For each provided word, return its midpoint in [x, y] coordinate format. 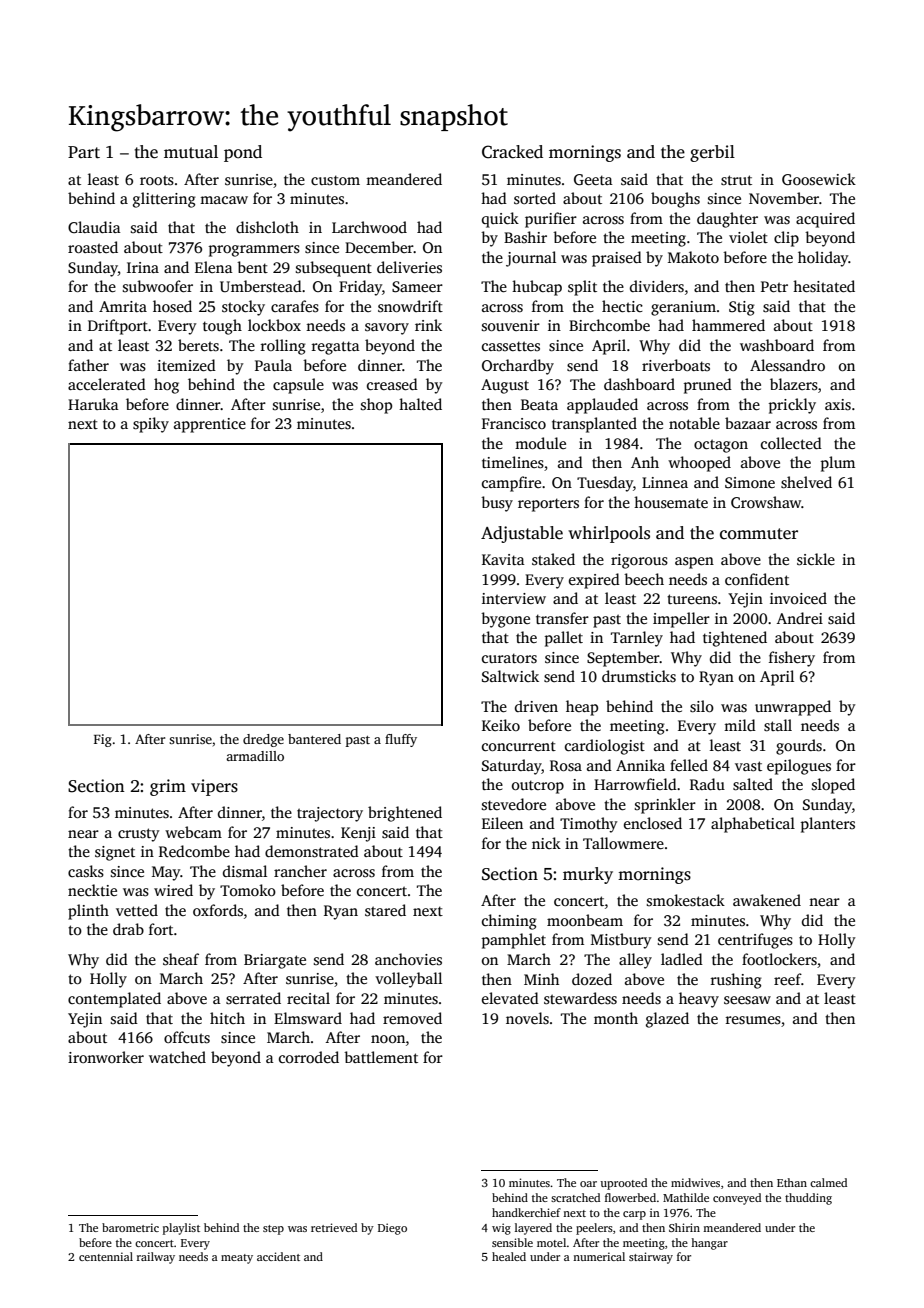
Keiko [501, 725]
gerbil [712, 153]
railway [156, 1258]
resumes [753, 1020]
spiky [151, 425]
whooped [699, 464]
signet [115, 853]
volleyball [408, 980]
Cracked [512, 152]
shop [376, 406]
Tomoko [248, 890]
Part [84, 152]
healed [509, 1256]
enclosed [653, 823]
